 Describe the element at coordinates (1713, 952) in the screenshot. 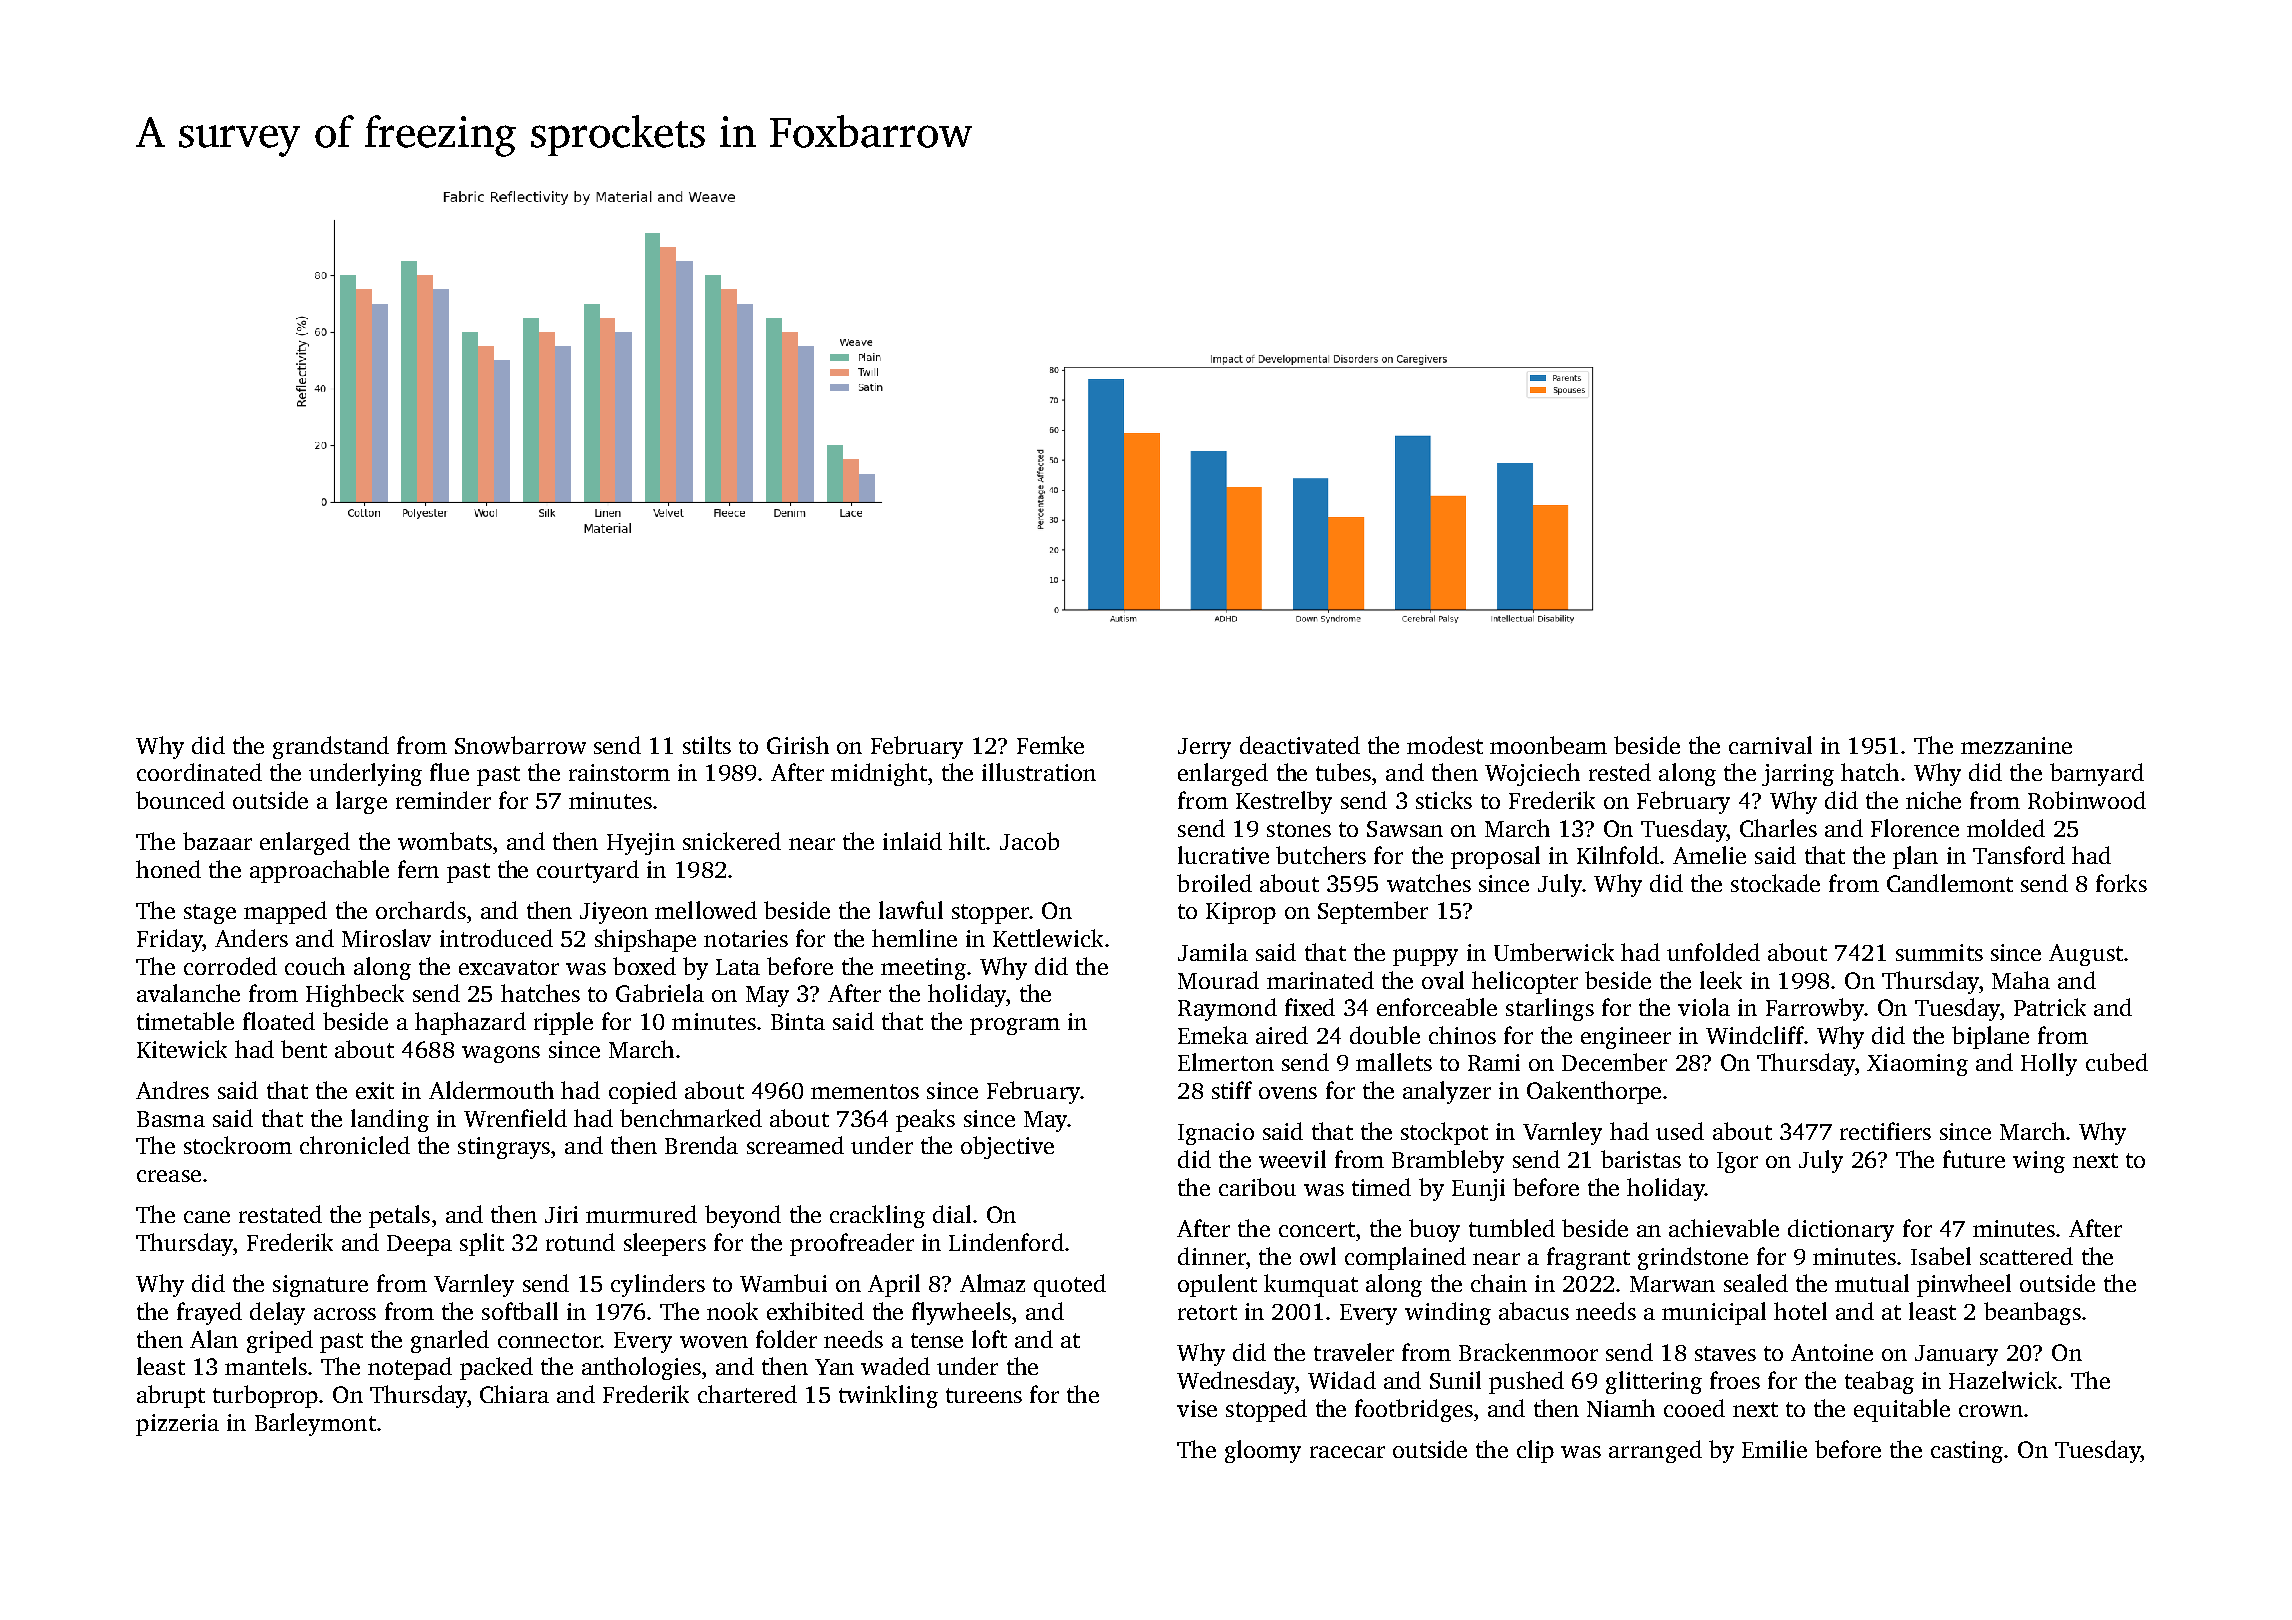

I see `unfolded` at that location.
